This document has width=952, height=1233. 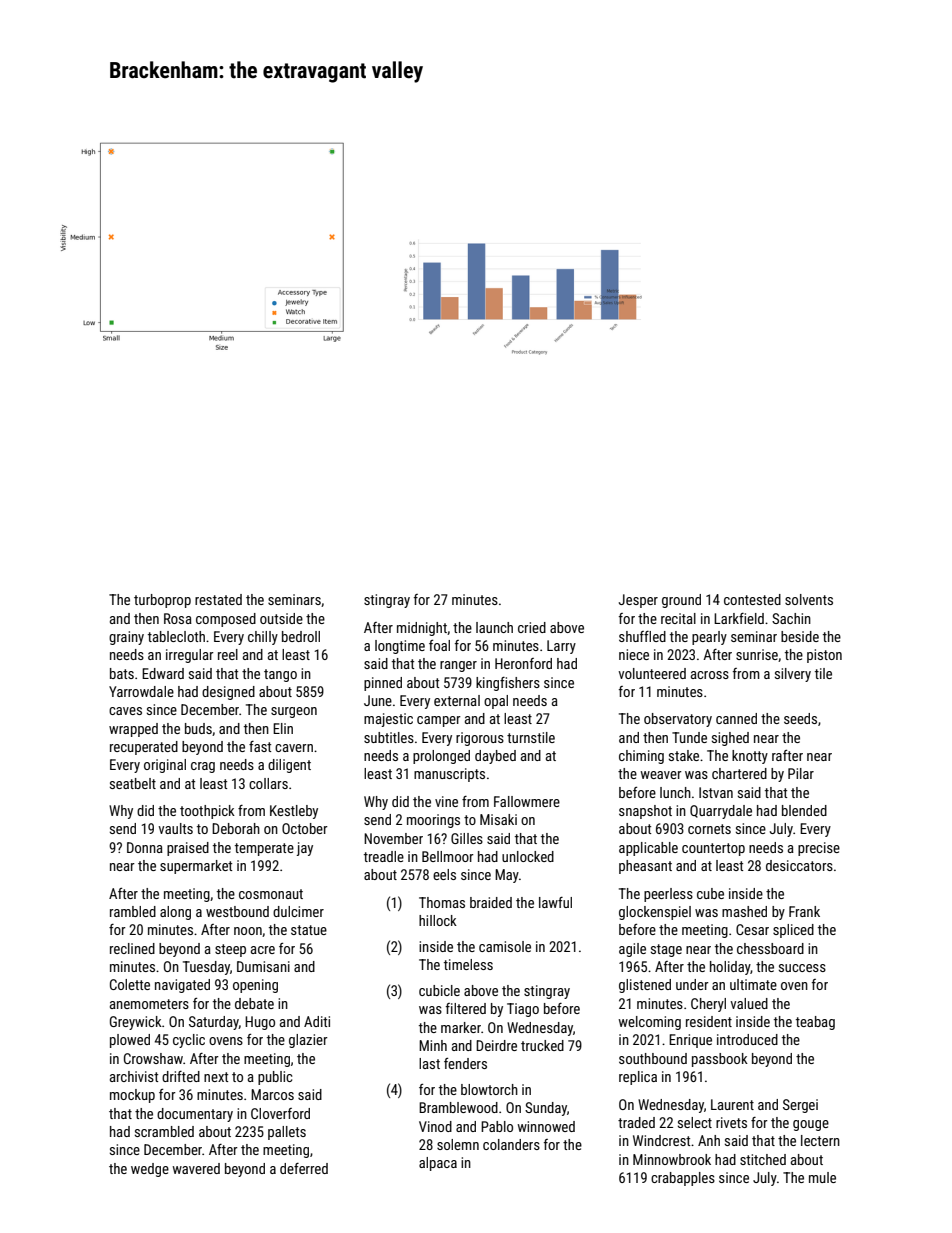 I want to click on Bramblewood, so click(x=458, y=1107).
